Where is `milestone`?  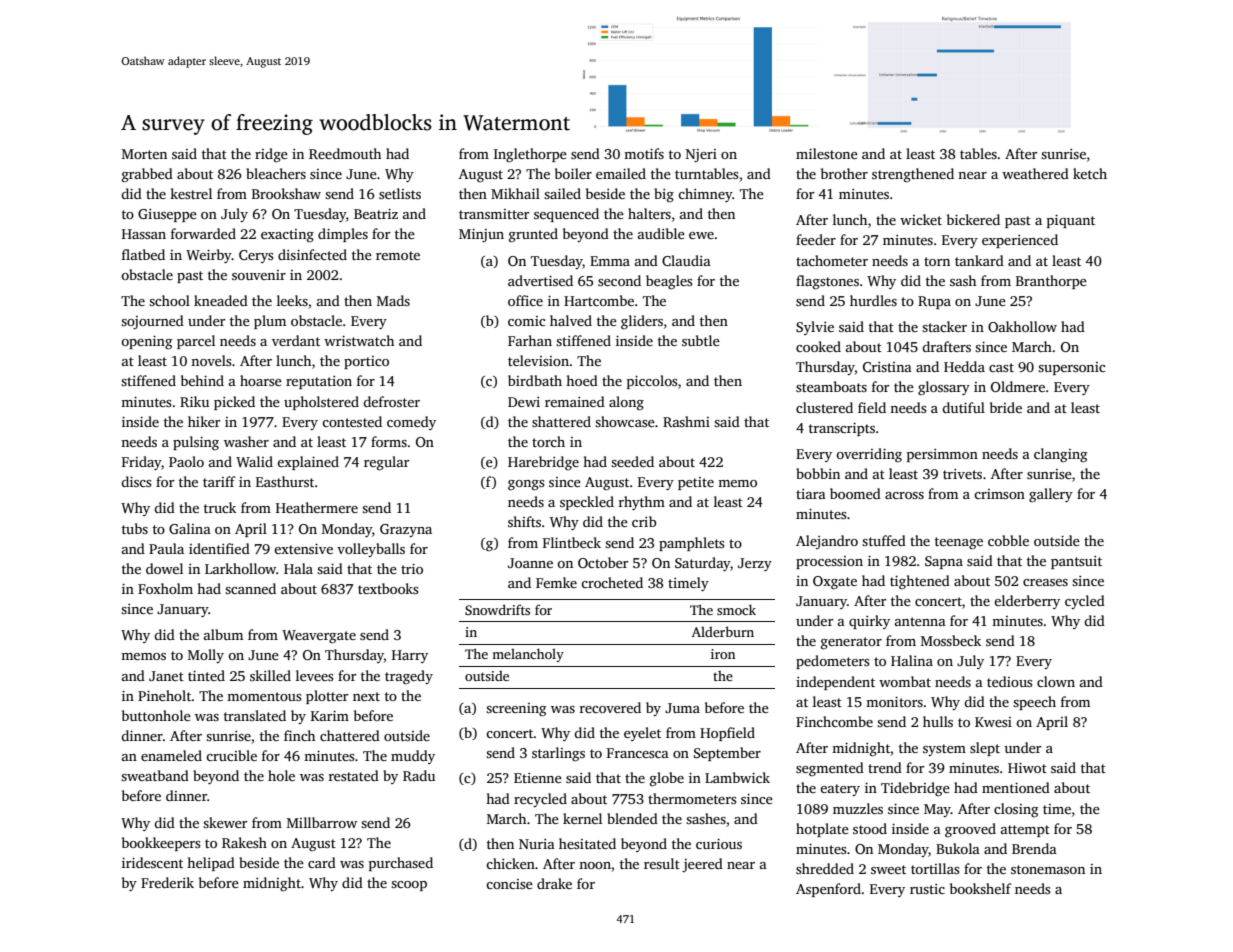
milestone is located at coordinates (827, 153).
